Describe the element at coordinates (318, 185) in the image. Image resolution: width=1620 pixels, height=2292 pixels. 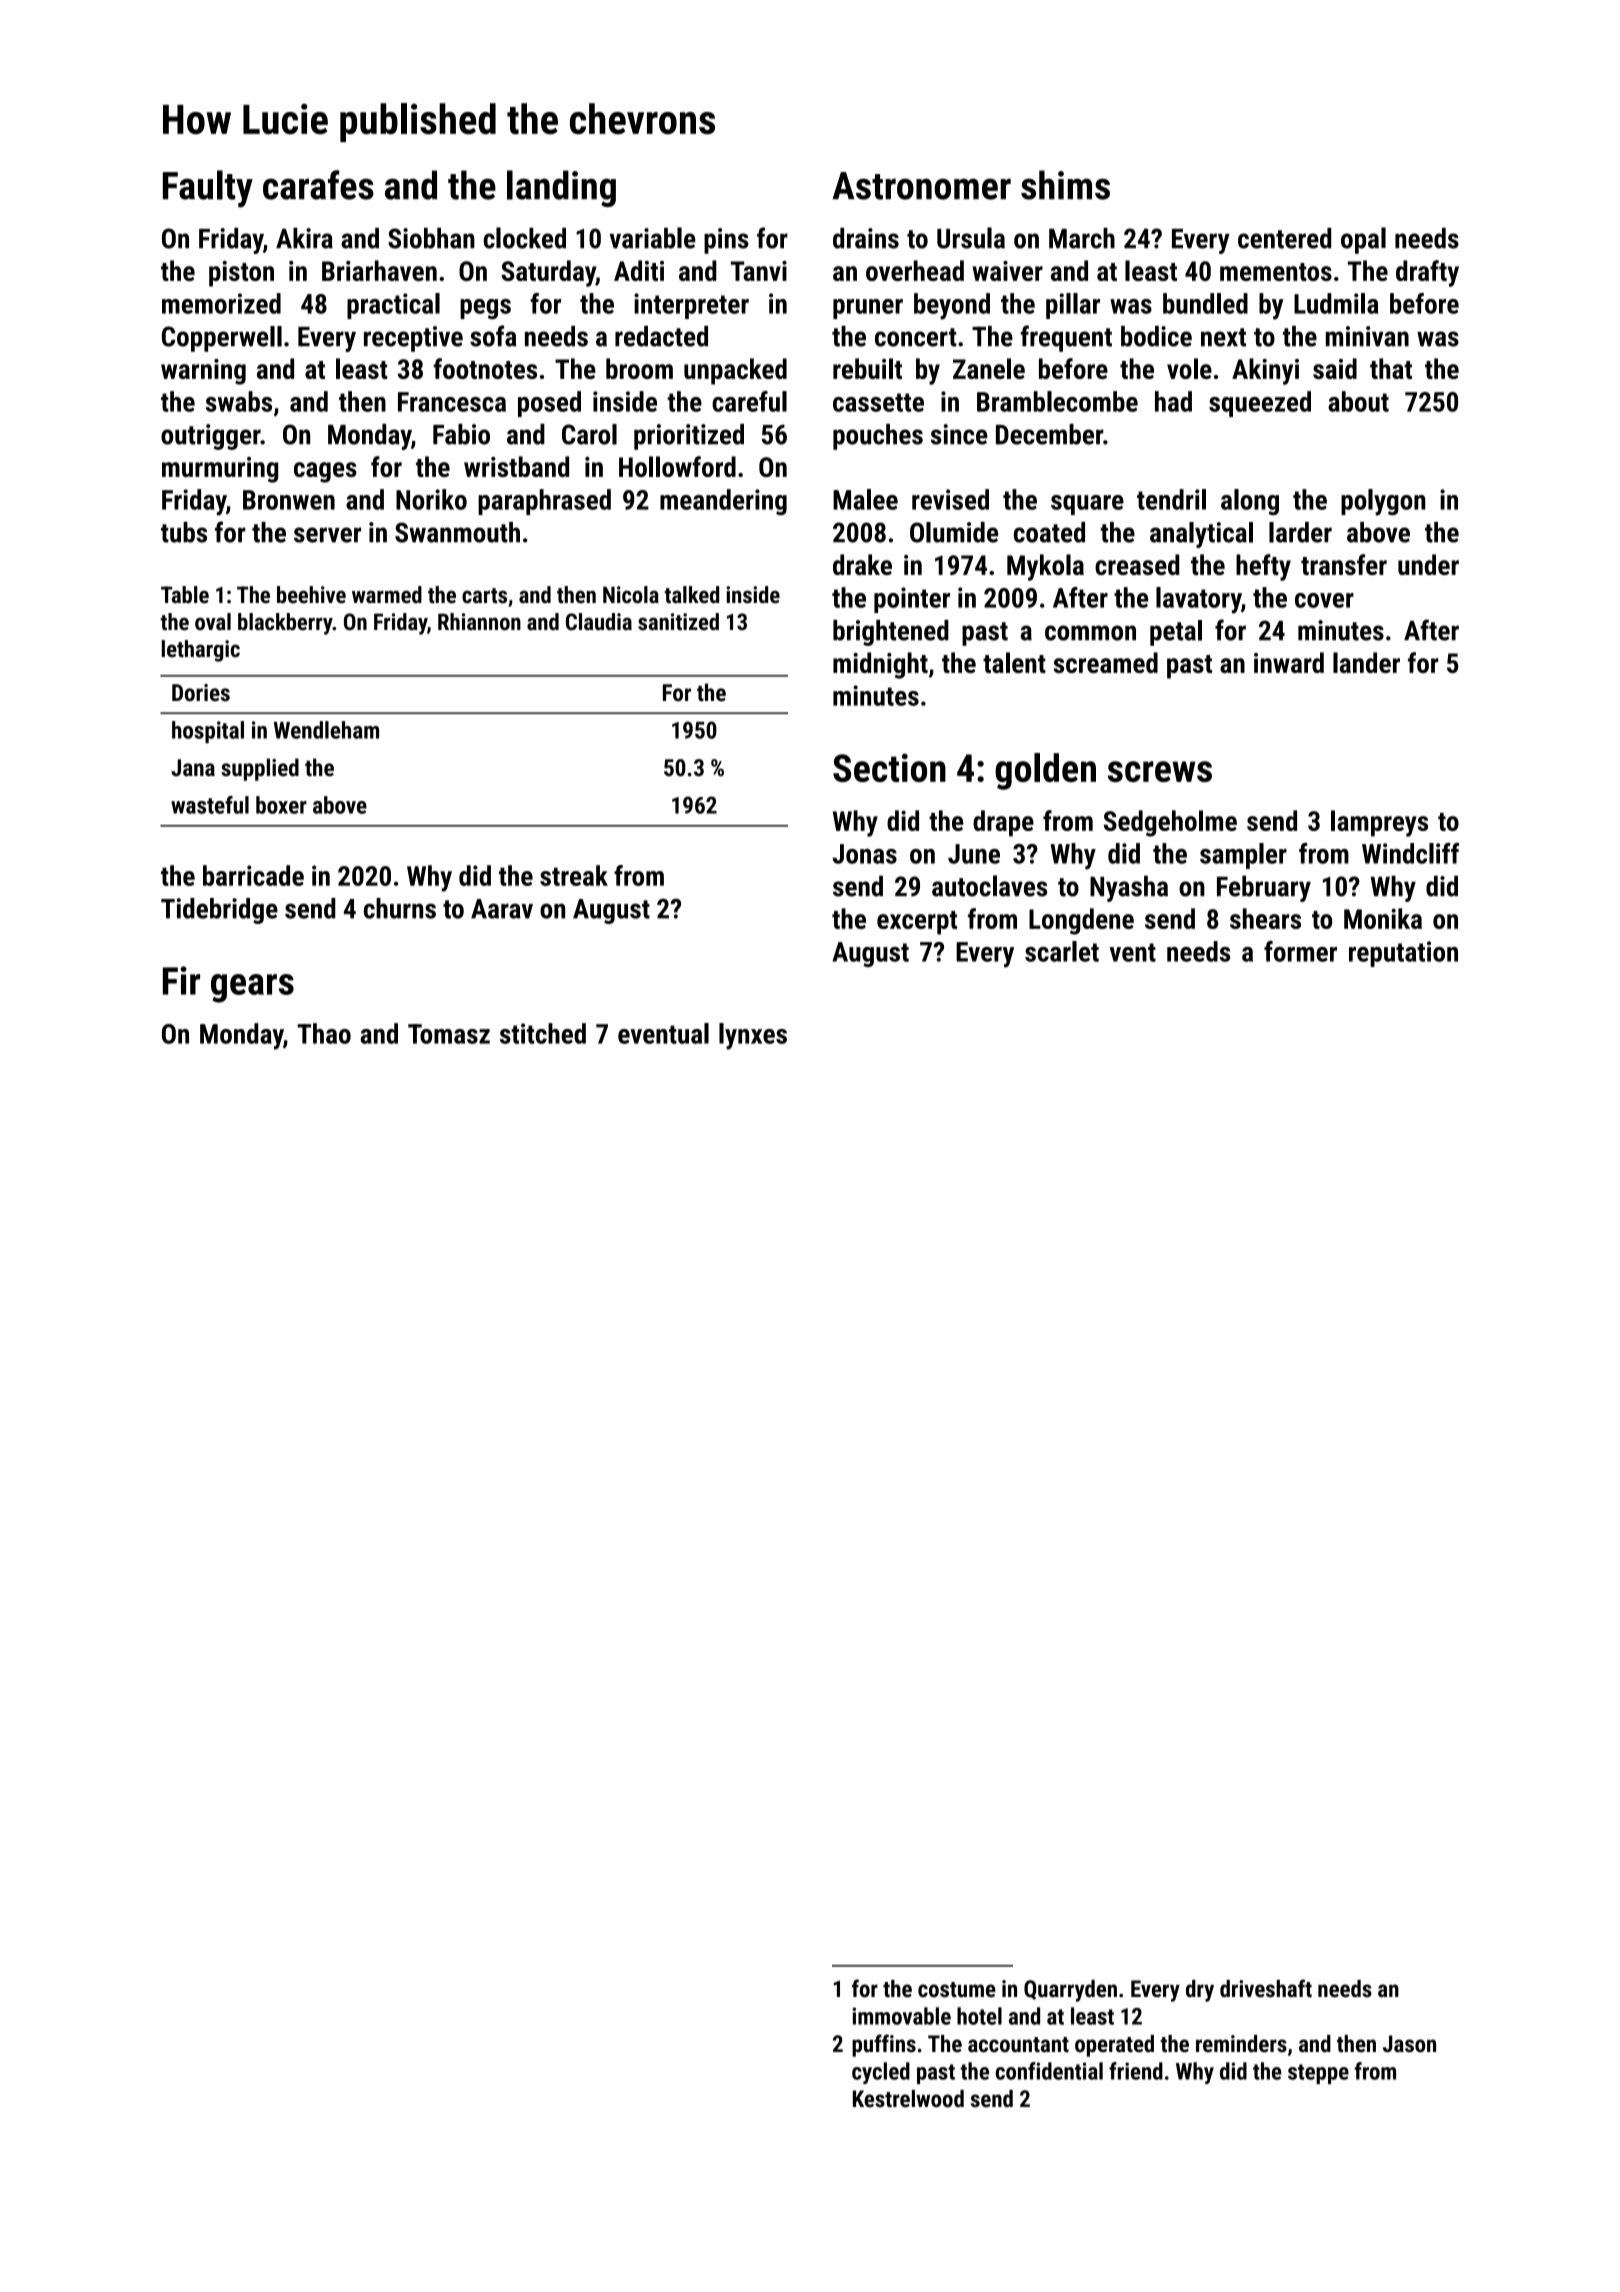
I see `carafes` at that location.
